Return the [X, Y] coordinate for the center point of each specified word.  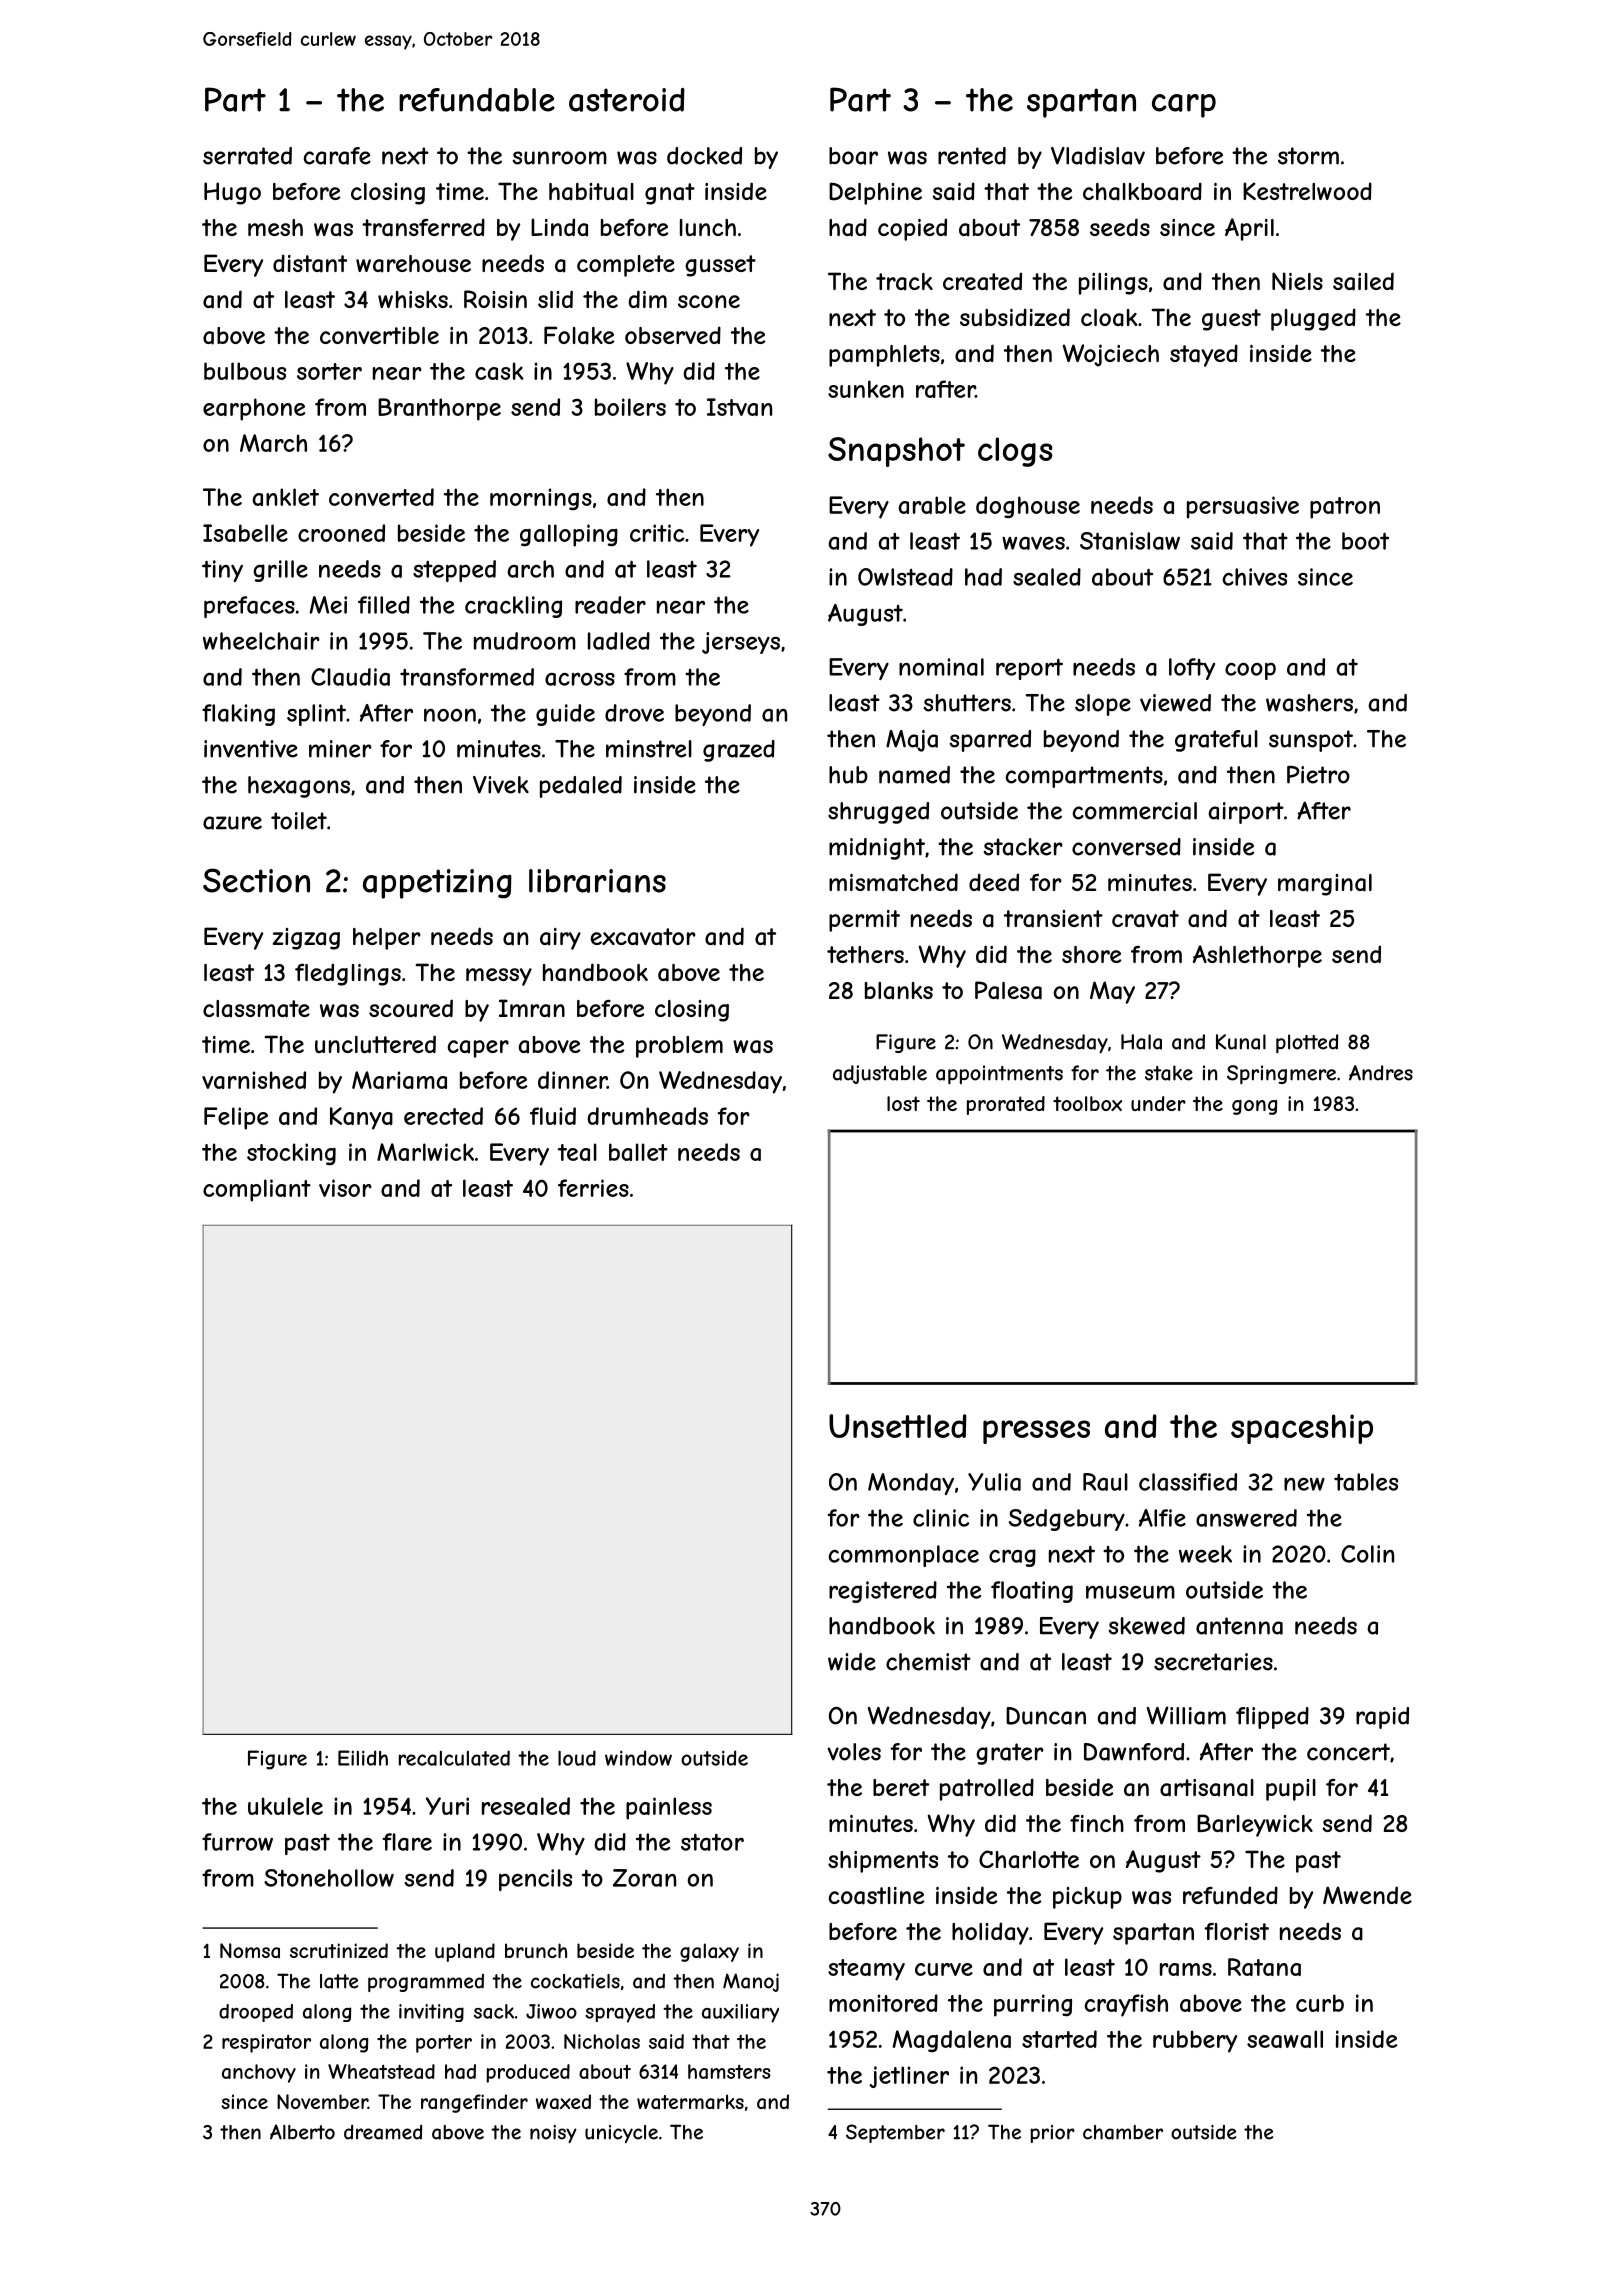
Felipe [236, 1118]
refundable [477, 100]
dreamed [383, 2132]
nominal [941, 667]
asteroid [627, 100]
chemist [928, 1662]
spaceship [1302, 1429]
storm [1308, 156]
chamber [1123, 2132]
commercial [1135, 811]
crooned [341, 533]
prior [1053, 2134]
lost [903, 1103]
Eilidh [363, 1758]
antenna [1239, 1626]
